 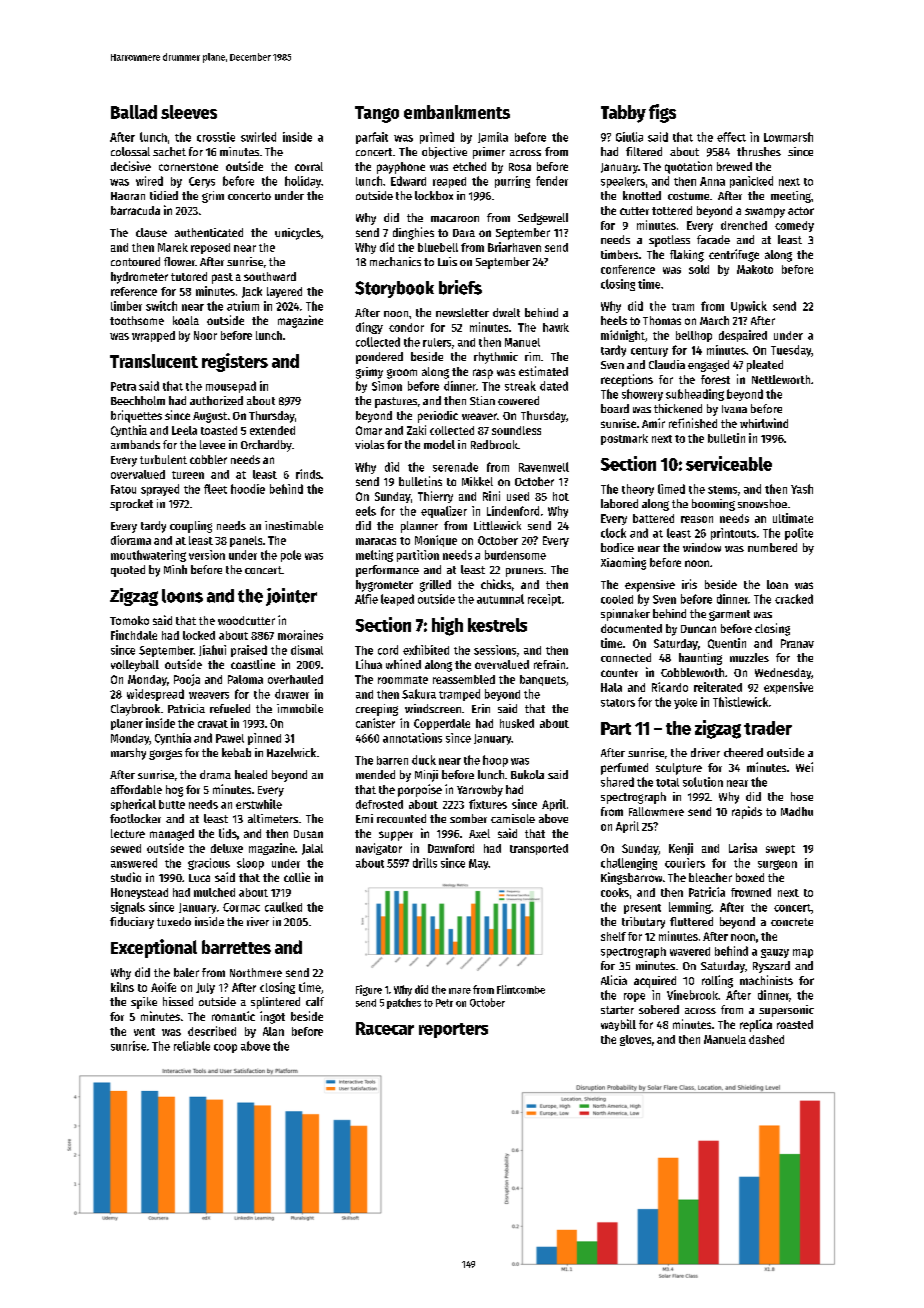 I want to click on payphone, so click(x=401, y=168).
